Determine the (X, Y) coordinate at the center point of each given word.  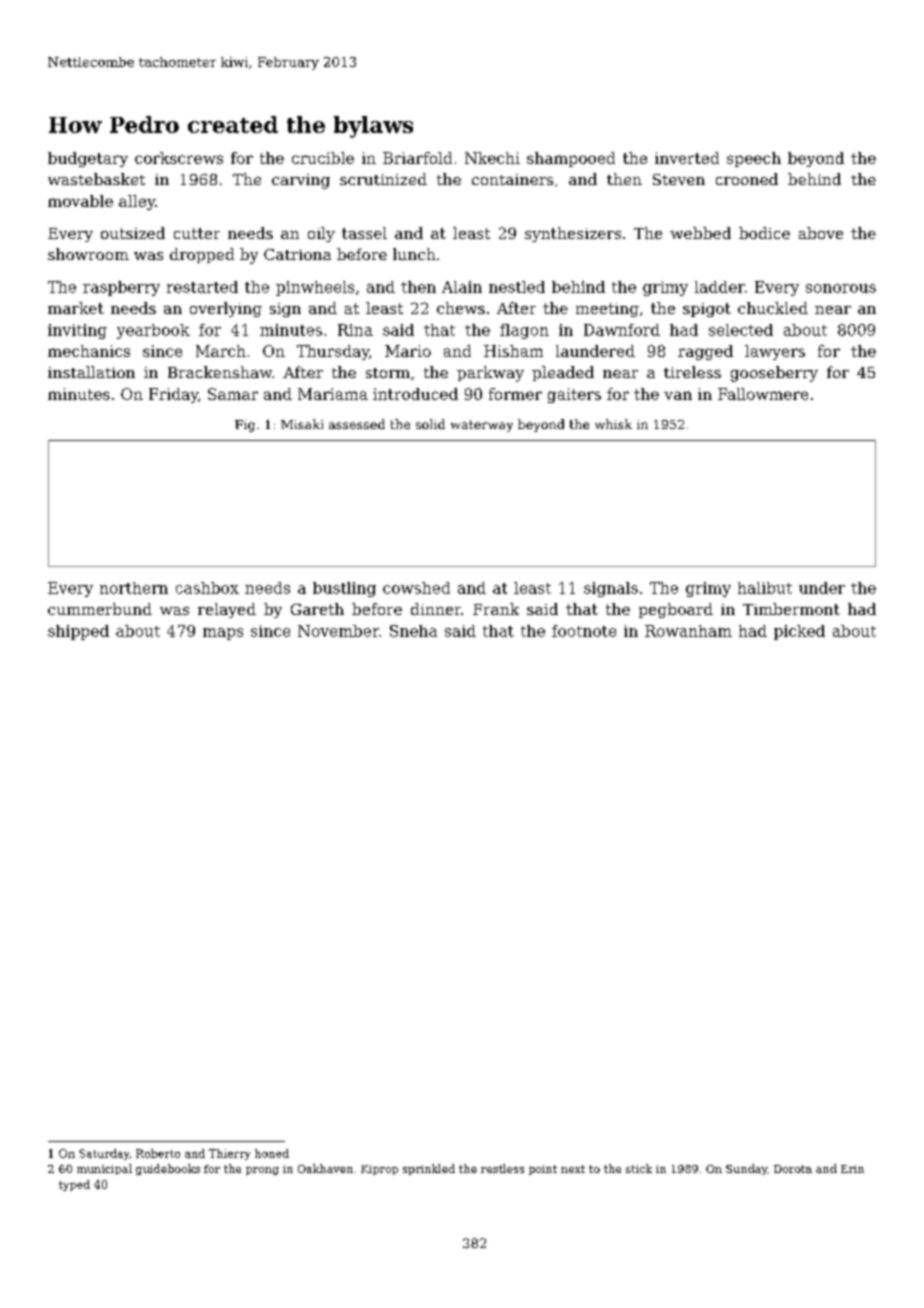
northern (134, 588)
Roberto (158, 1153)
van (678, 395)
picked (799, 632)
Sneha (413, 631)
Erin (852, 1169)
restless (502, 1168)
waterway (482, 426)
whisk (613, 424)
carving (301, 181)
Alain (462, 287)
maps (223, 634)
